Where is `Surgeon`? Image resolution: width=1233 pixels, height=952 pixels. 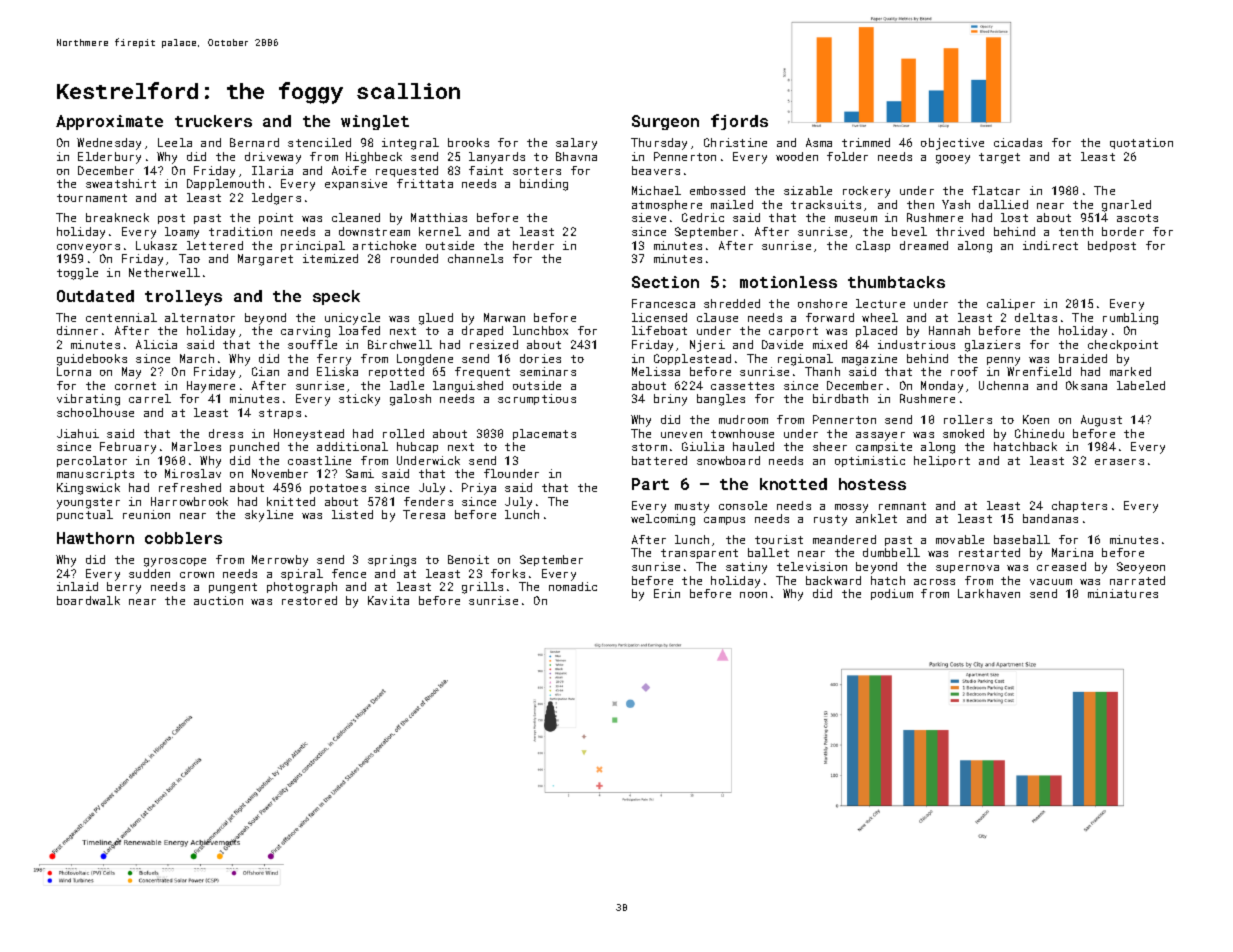
Surgeon is located at coordinates (665, 122).
